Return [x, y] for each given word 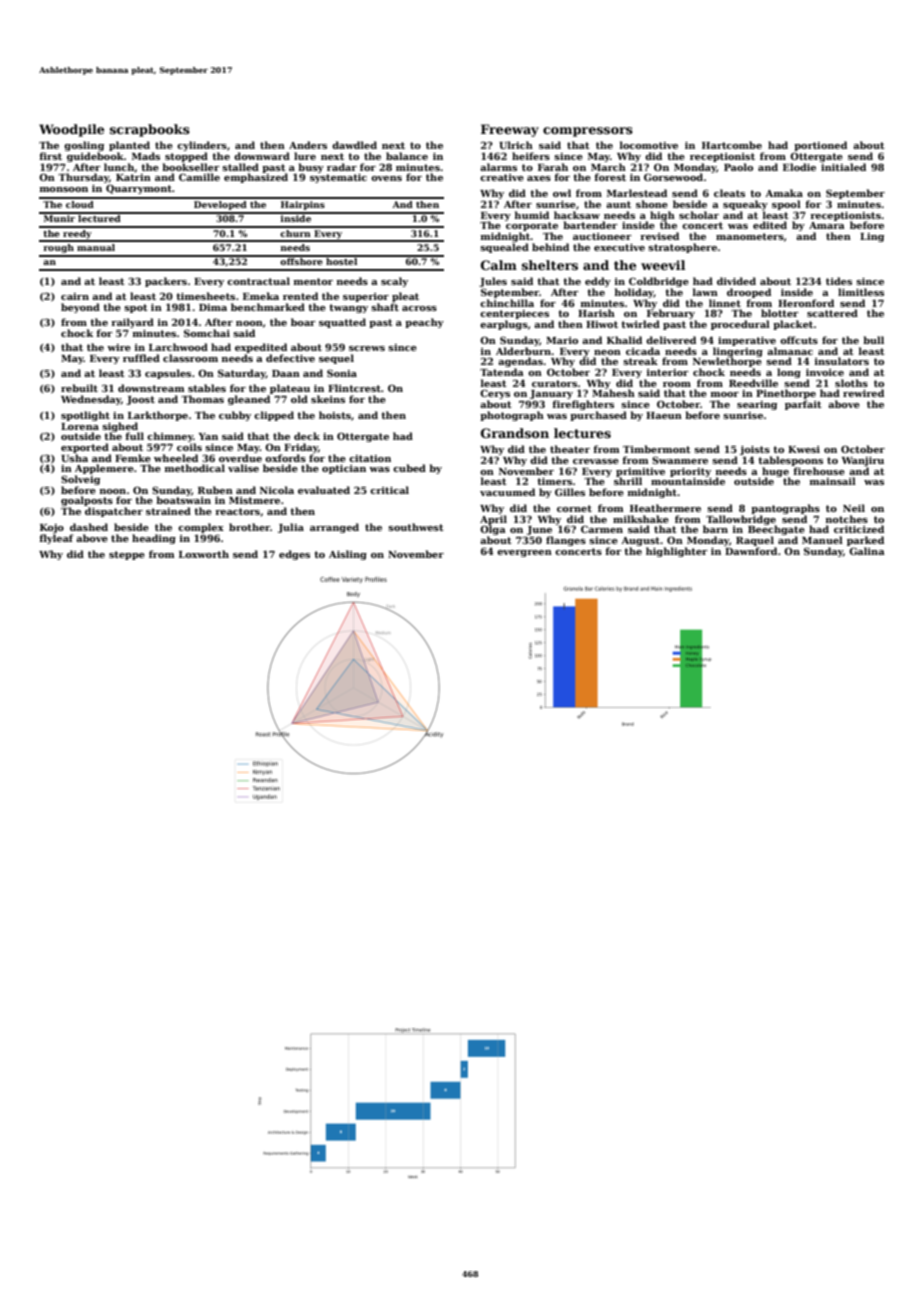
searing [757, 405]
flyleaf [56, 539]
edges [294, 555]
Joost [140, 400]
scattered [832, 313]
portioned [820, 146]
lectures [582, 433]
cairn [75, 296]
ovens [386, 178]
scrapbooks [150, 130]
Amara [827, 225]
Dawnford [751, 551]
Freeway [510, 130]
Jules [493, 282]
